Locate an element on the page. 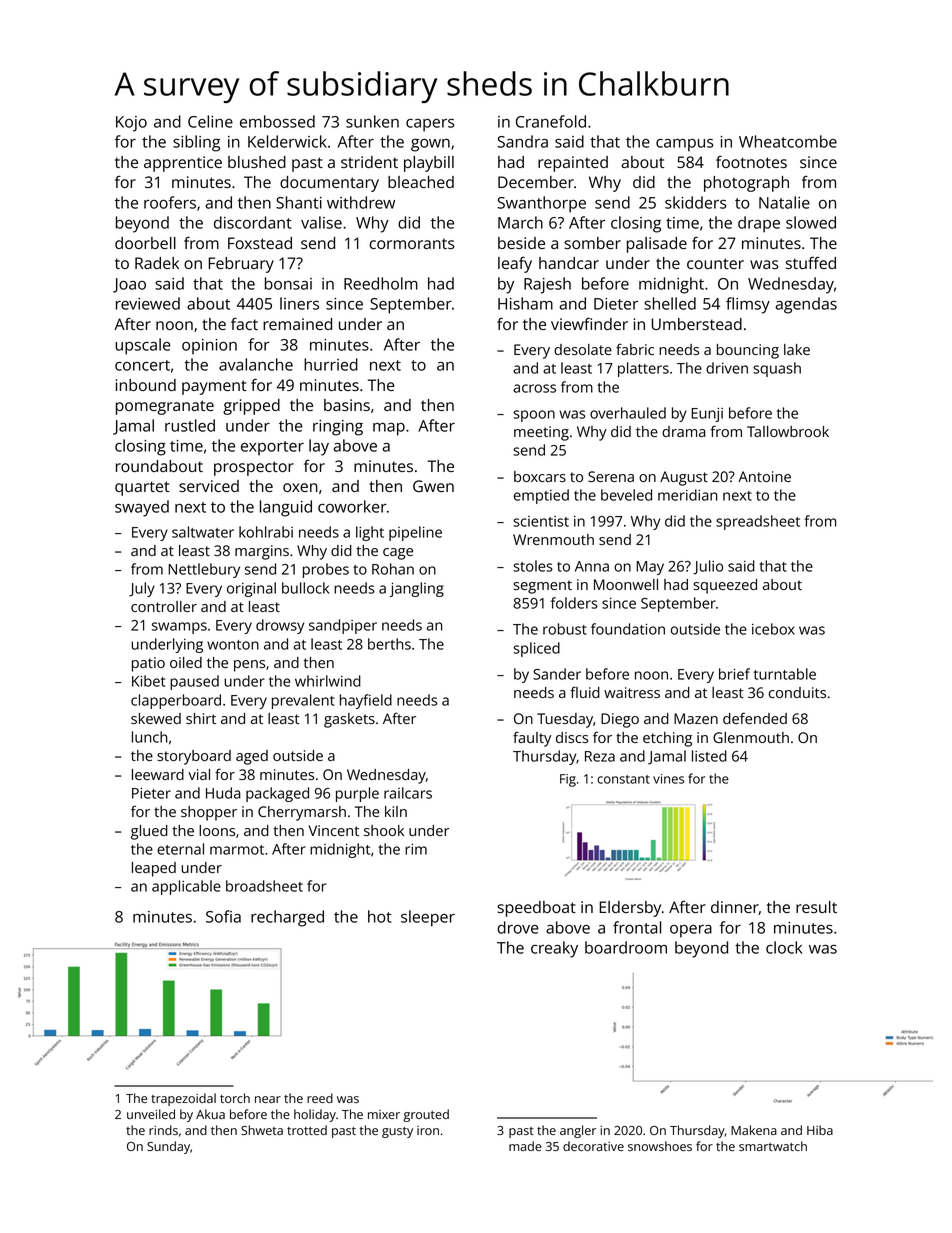 Image resolution: width=952 pixels, height=1233 pixels. Rohan is located at coordinates (393, 569).
